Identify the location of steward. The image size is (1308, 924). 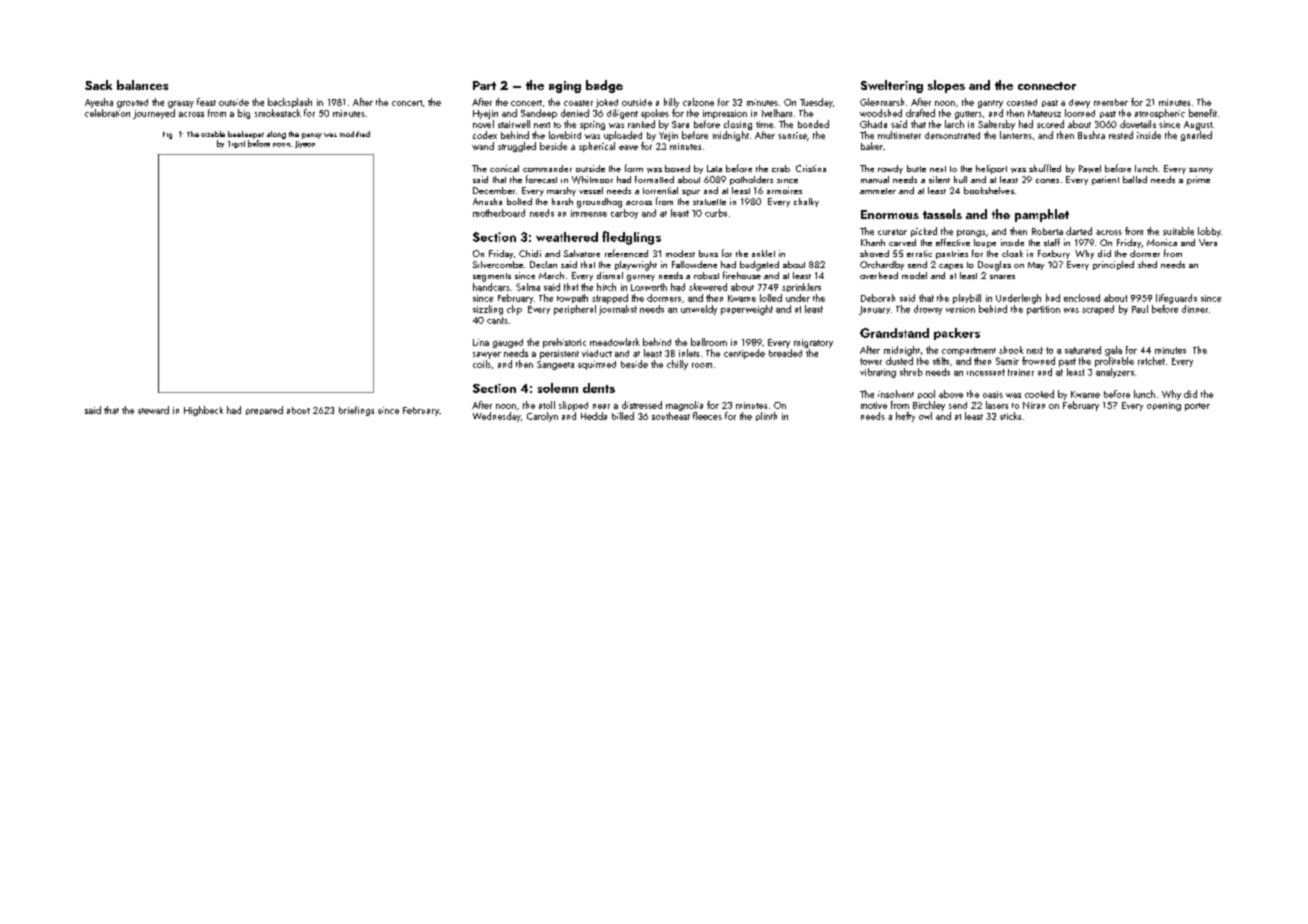
(153, 410).
